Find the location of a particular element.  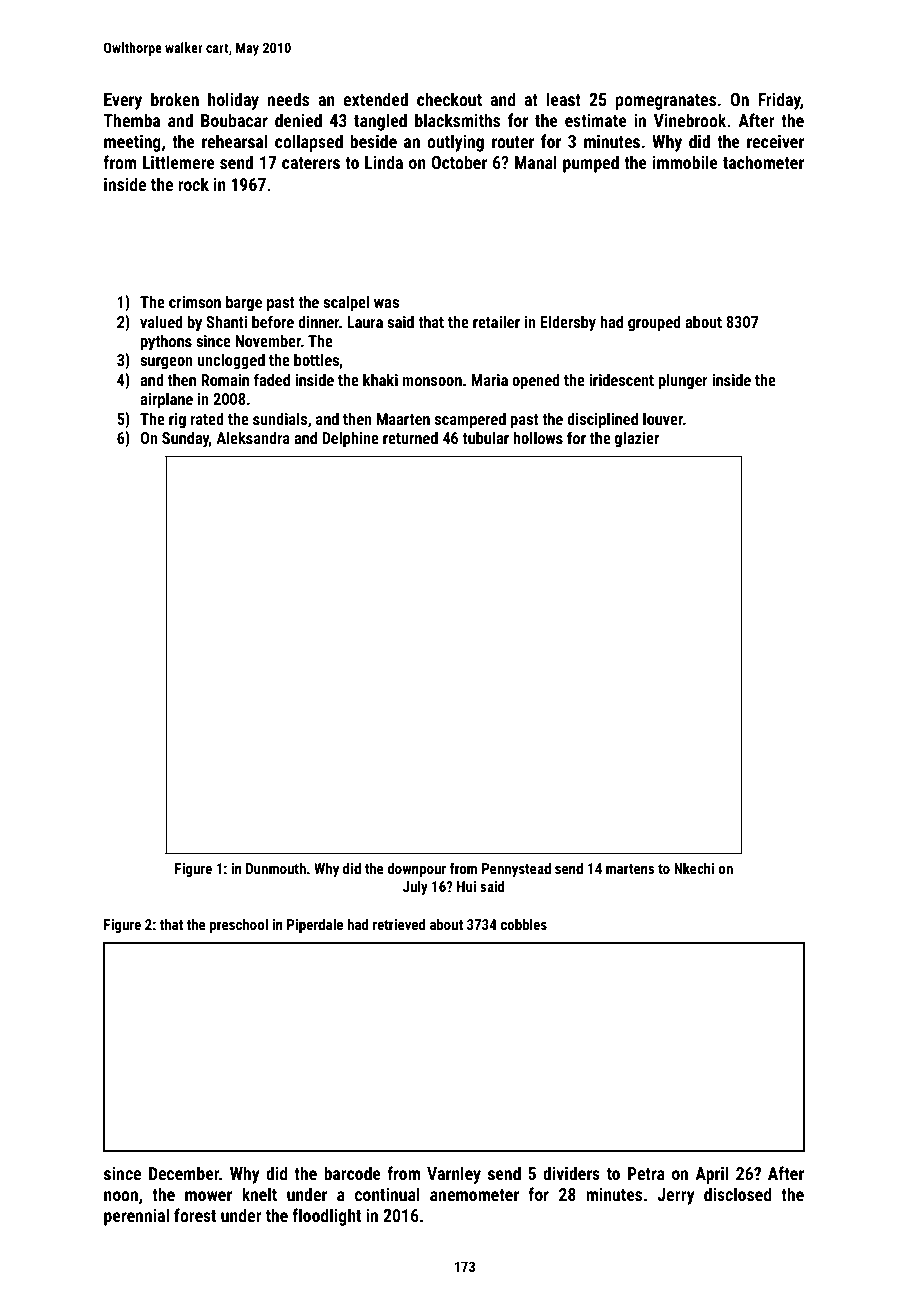

Nkechi is located at coordinates (694, 868).
